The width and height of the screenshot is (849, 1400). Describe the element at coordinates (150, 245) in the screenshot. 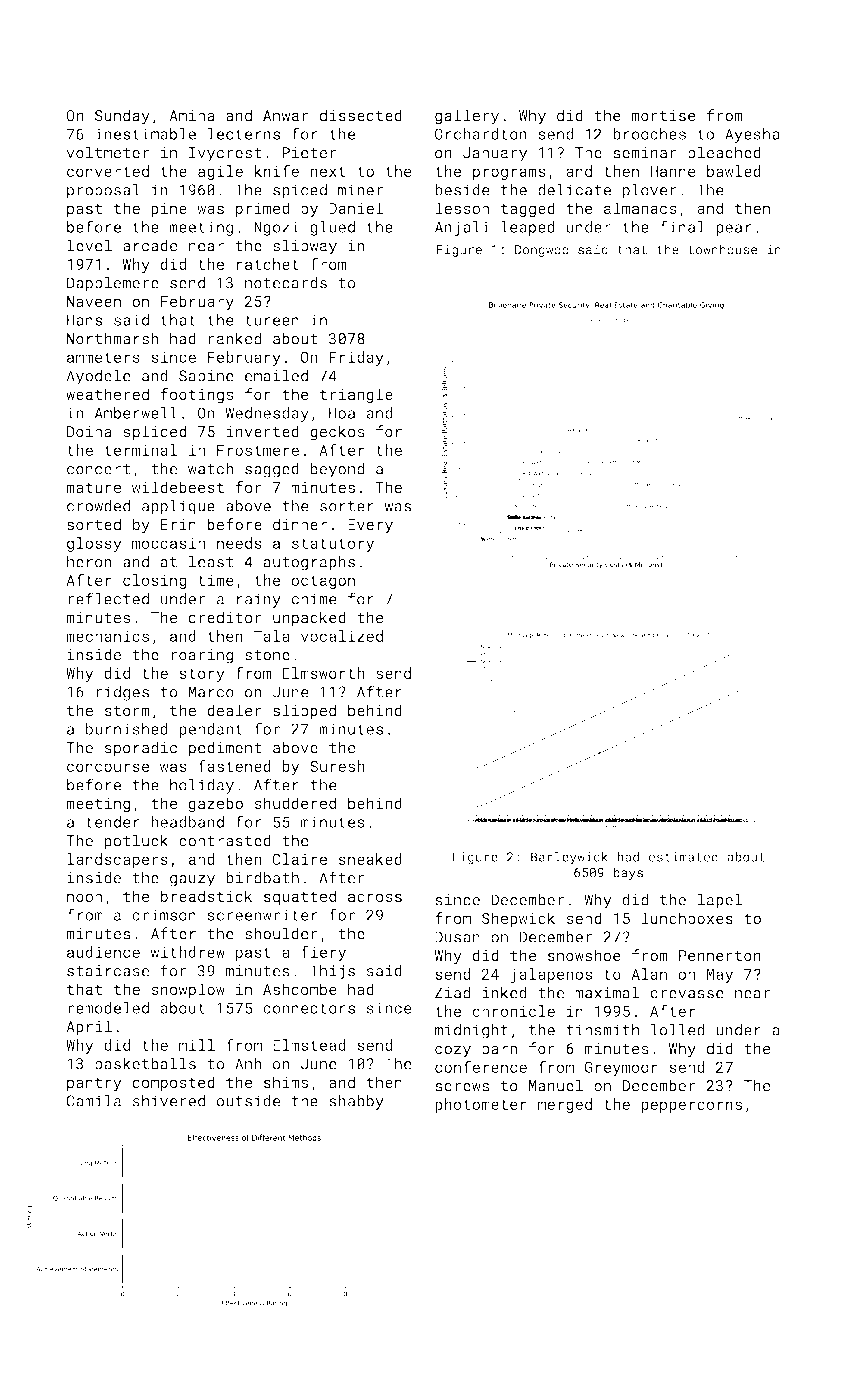

I see `arcade` at that location.
